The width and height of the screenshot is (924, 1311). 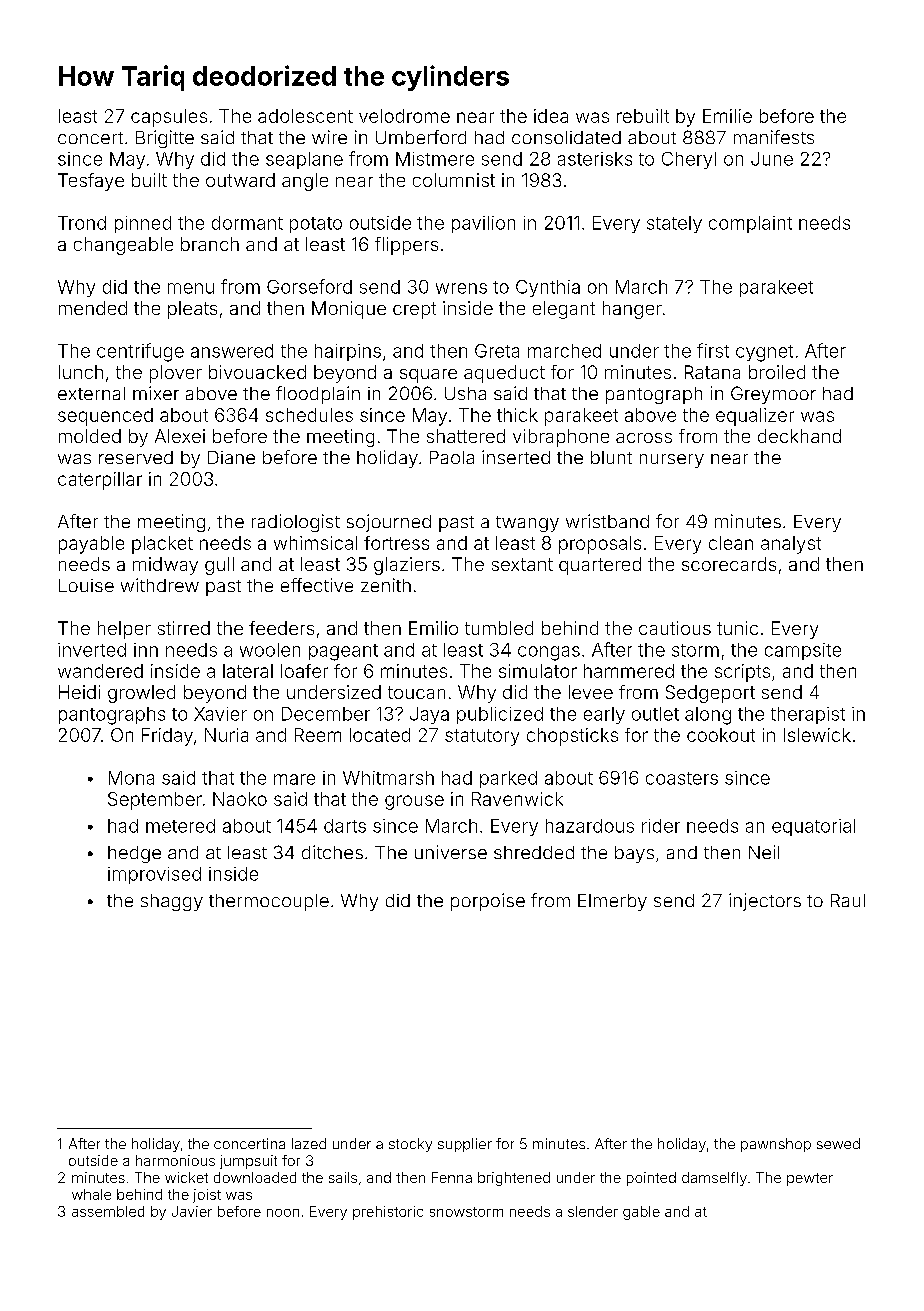 What do you see at coordinates (729, 564) in the screenshot?
I see `scorecards` at bounding box center [729, 564].
